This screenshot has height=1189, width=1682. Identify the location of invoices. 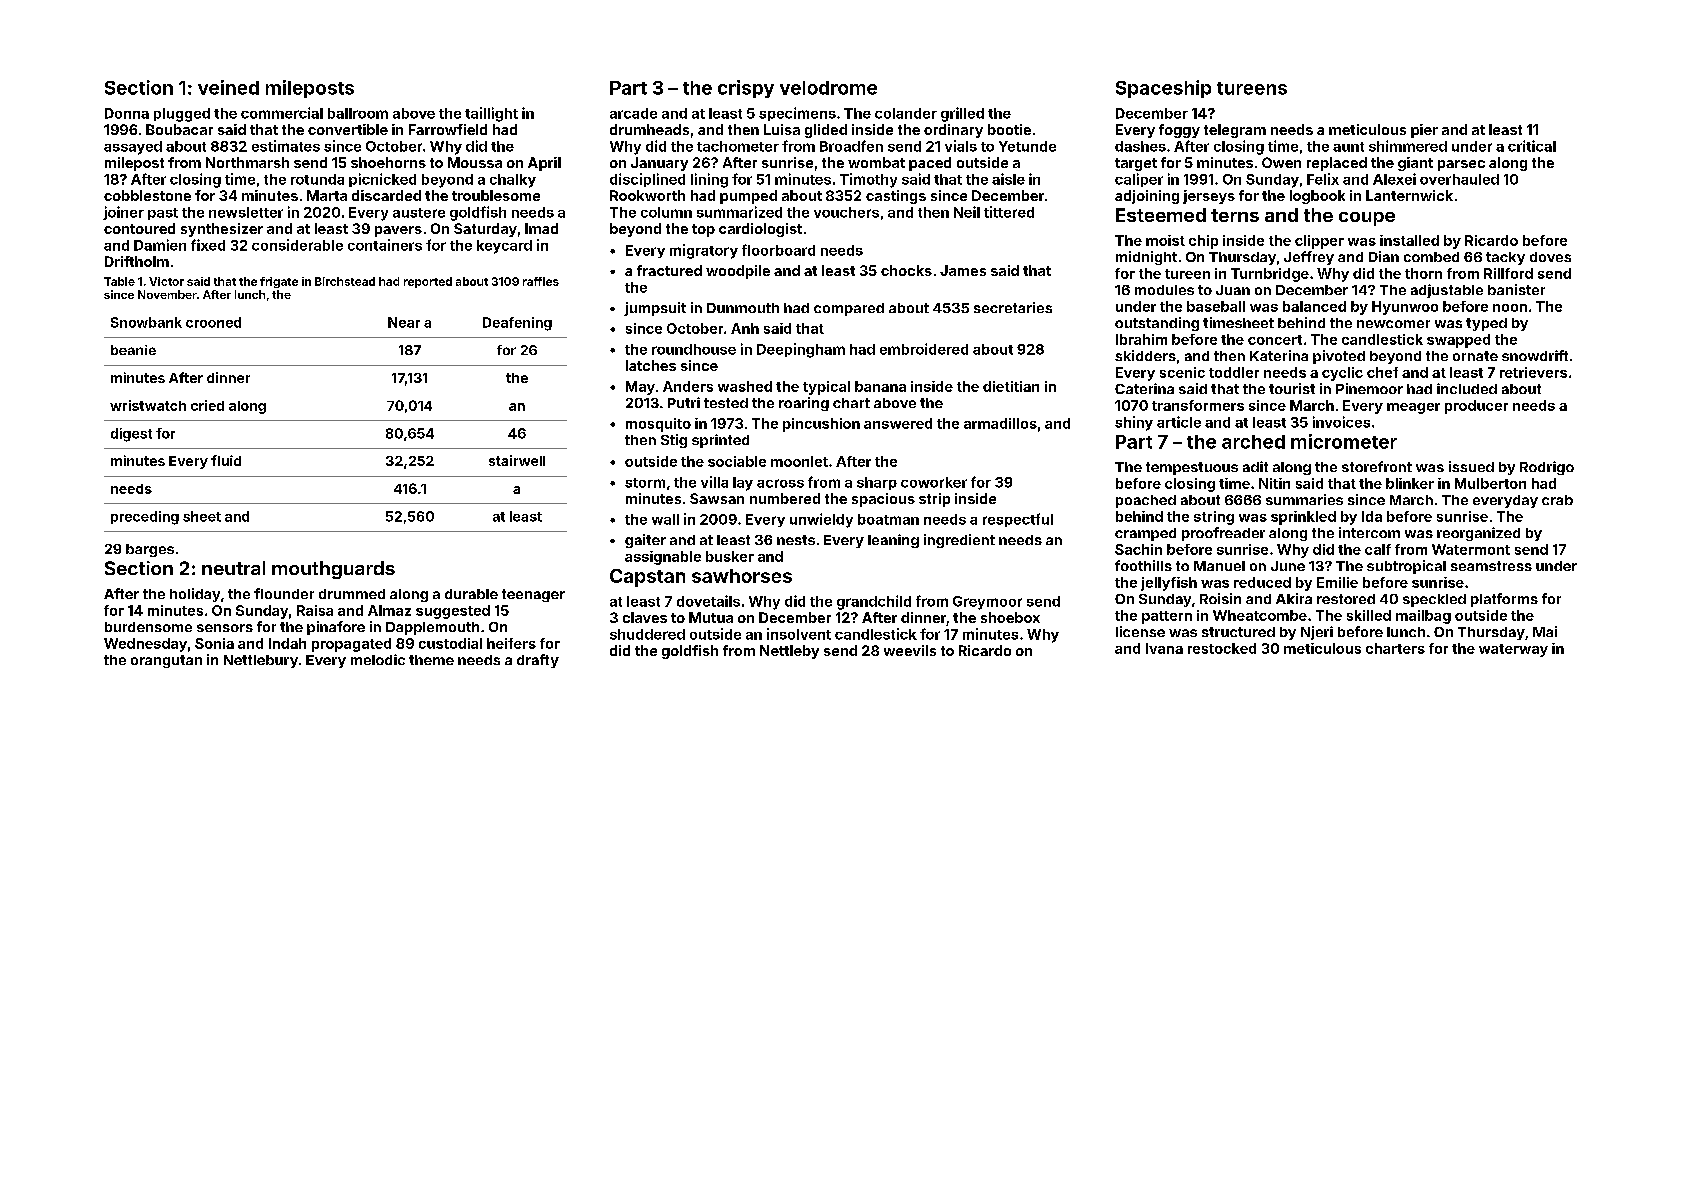
(1341, 422).
